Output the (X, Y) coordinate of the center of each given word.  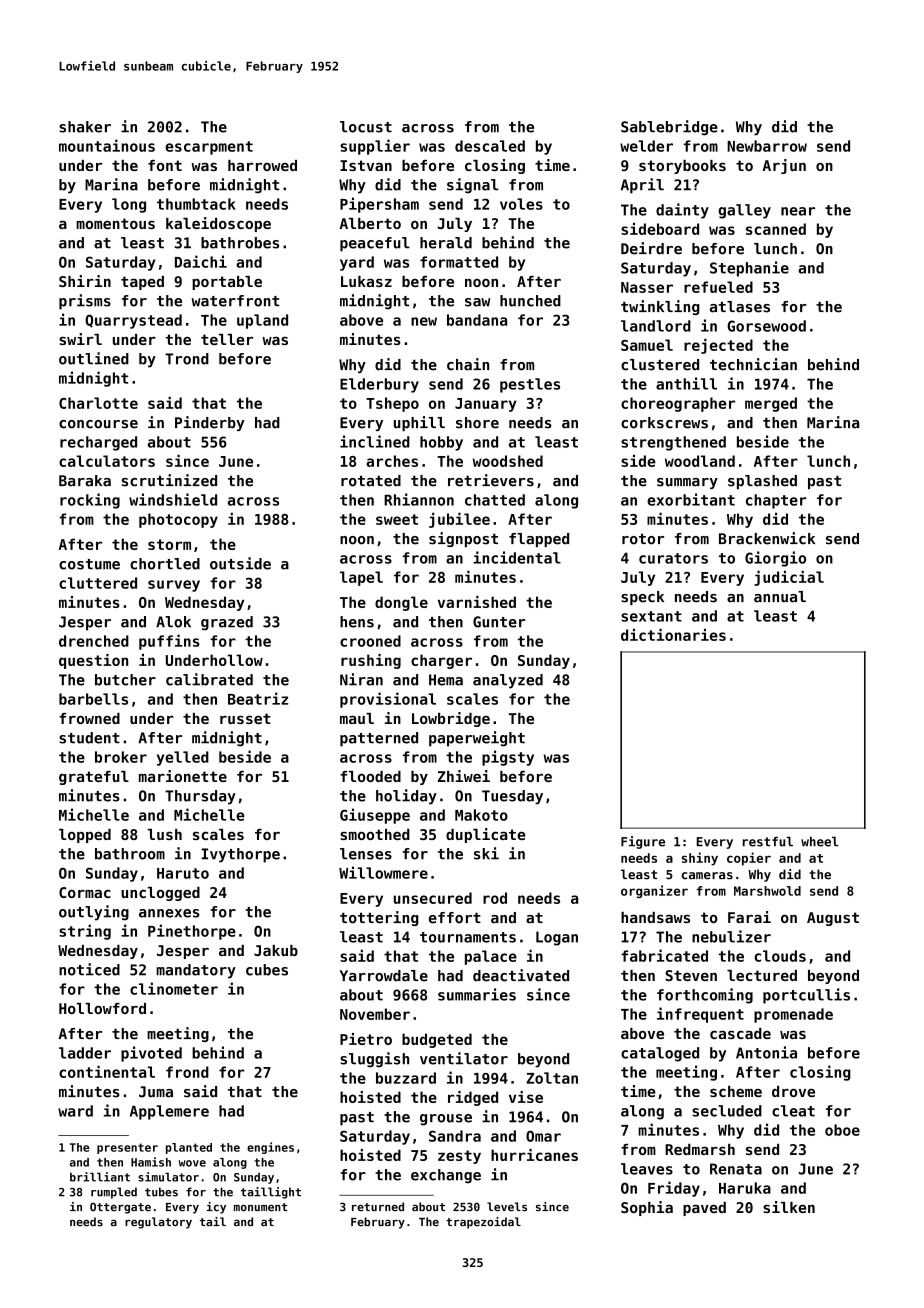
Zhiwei (464, 776)
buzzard (406, 1078)
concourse (98, 424)
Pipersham (379, 205)
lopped (85, 836)
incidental (517, 557)
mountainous (107, 145)
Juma (156, 1092)
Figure (643, 842)
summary (687, 483)
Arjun (784, 166)
